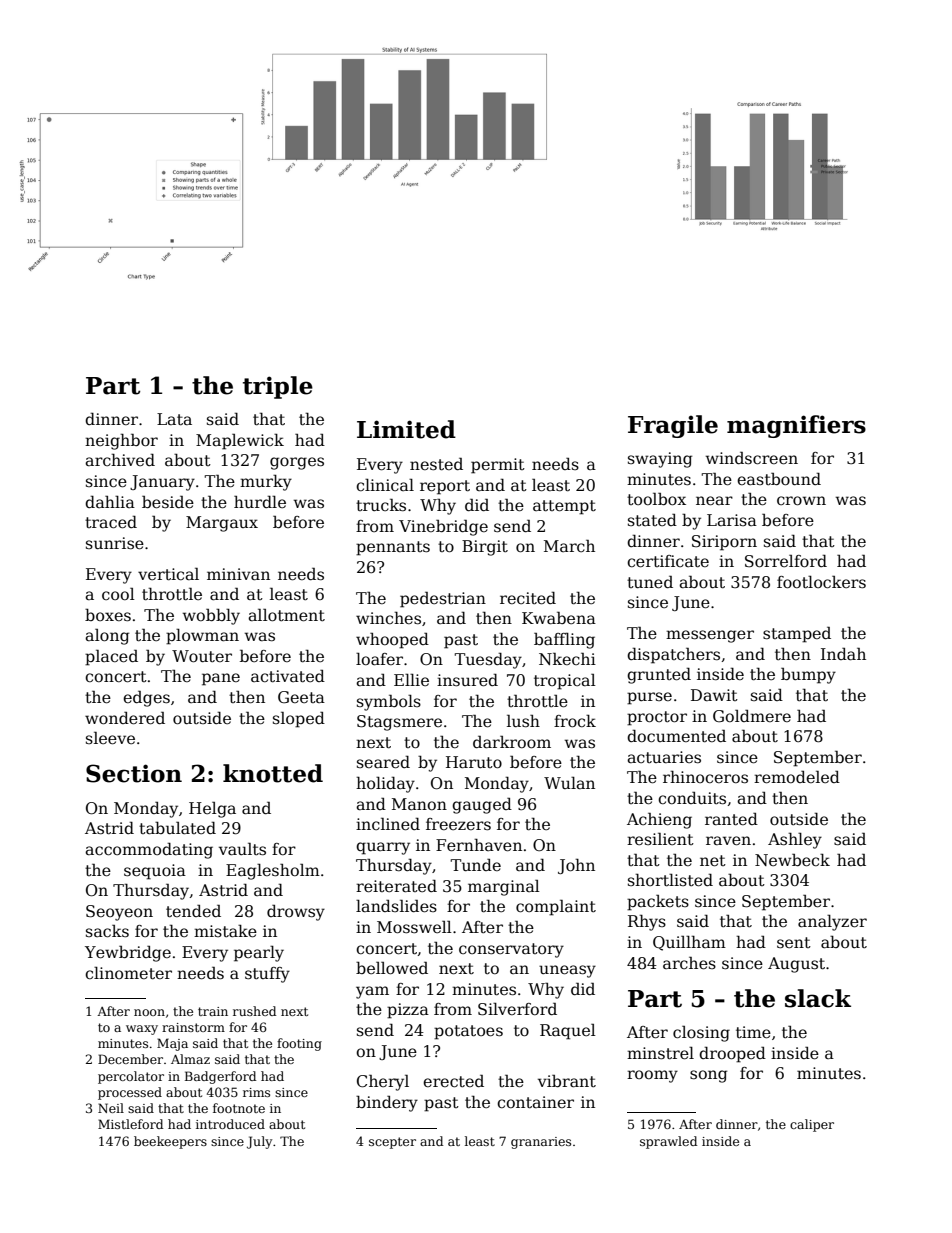 The height and width of the screenshot is (1233, 952). Describe the element at coordinates (211, 616) in the screenshot. I see `wobbly` at that location.
